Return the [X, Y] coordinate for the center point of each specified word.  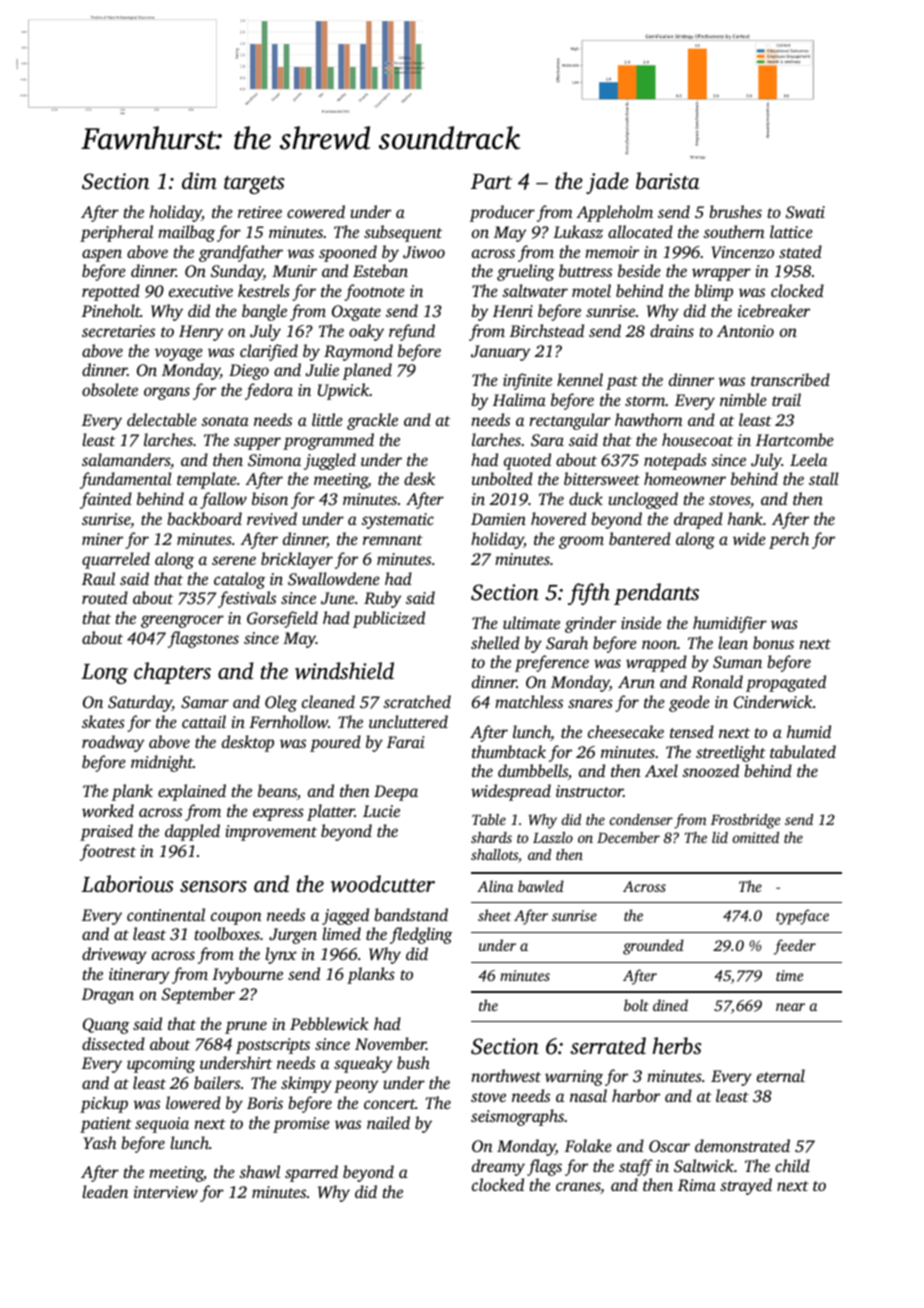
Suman [737, 662]
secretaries [118, 331]
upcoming [161, 1065]
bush [413, 1062]
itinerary [139, 976]
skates [103, 721]
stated [800, 251]
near [790, 1007]
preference [552, 663]
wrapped [656, 663]
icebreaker [774, 310]
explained [192, 792]
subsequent [403, 233]
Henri [513, 311]
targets [254, 185]
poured [335, 743]
